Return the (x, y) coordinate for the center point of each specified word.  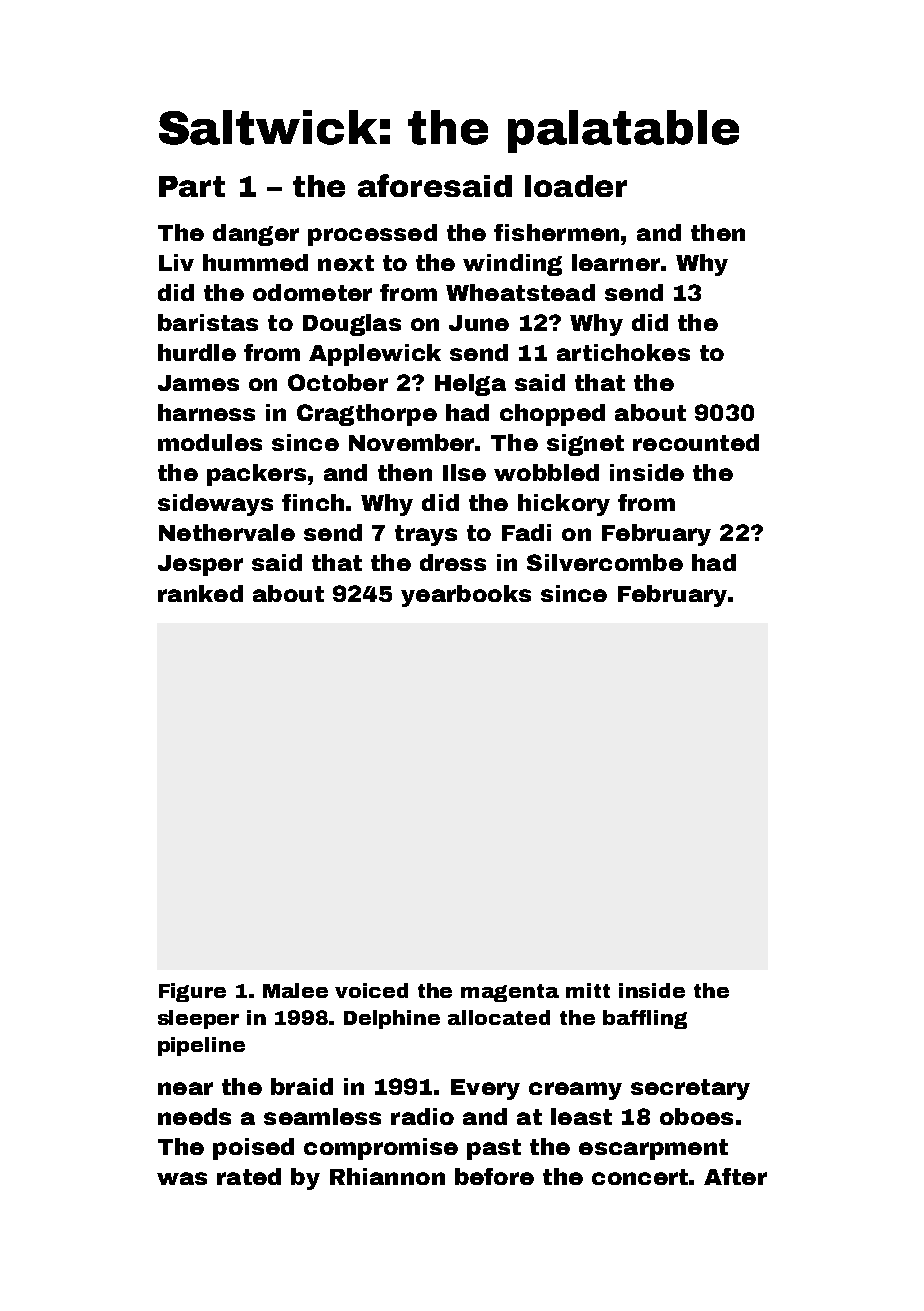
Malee (295, 990)
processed (372, 235)
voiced (371, 990)
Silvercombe (605, 562)
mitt (588, 990)
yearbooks (466, 596)
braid (302, 1086)
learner (616, 262)
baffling (645, 1019)
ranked (200, 593)
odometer (312, 292)
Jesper (200, 565)
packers (256, 475)
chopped (552, 415)
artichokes (623, 352)
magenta (510, 993)
